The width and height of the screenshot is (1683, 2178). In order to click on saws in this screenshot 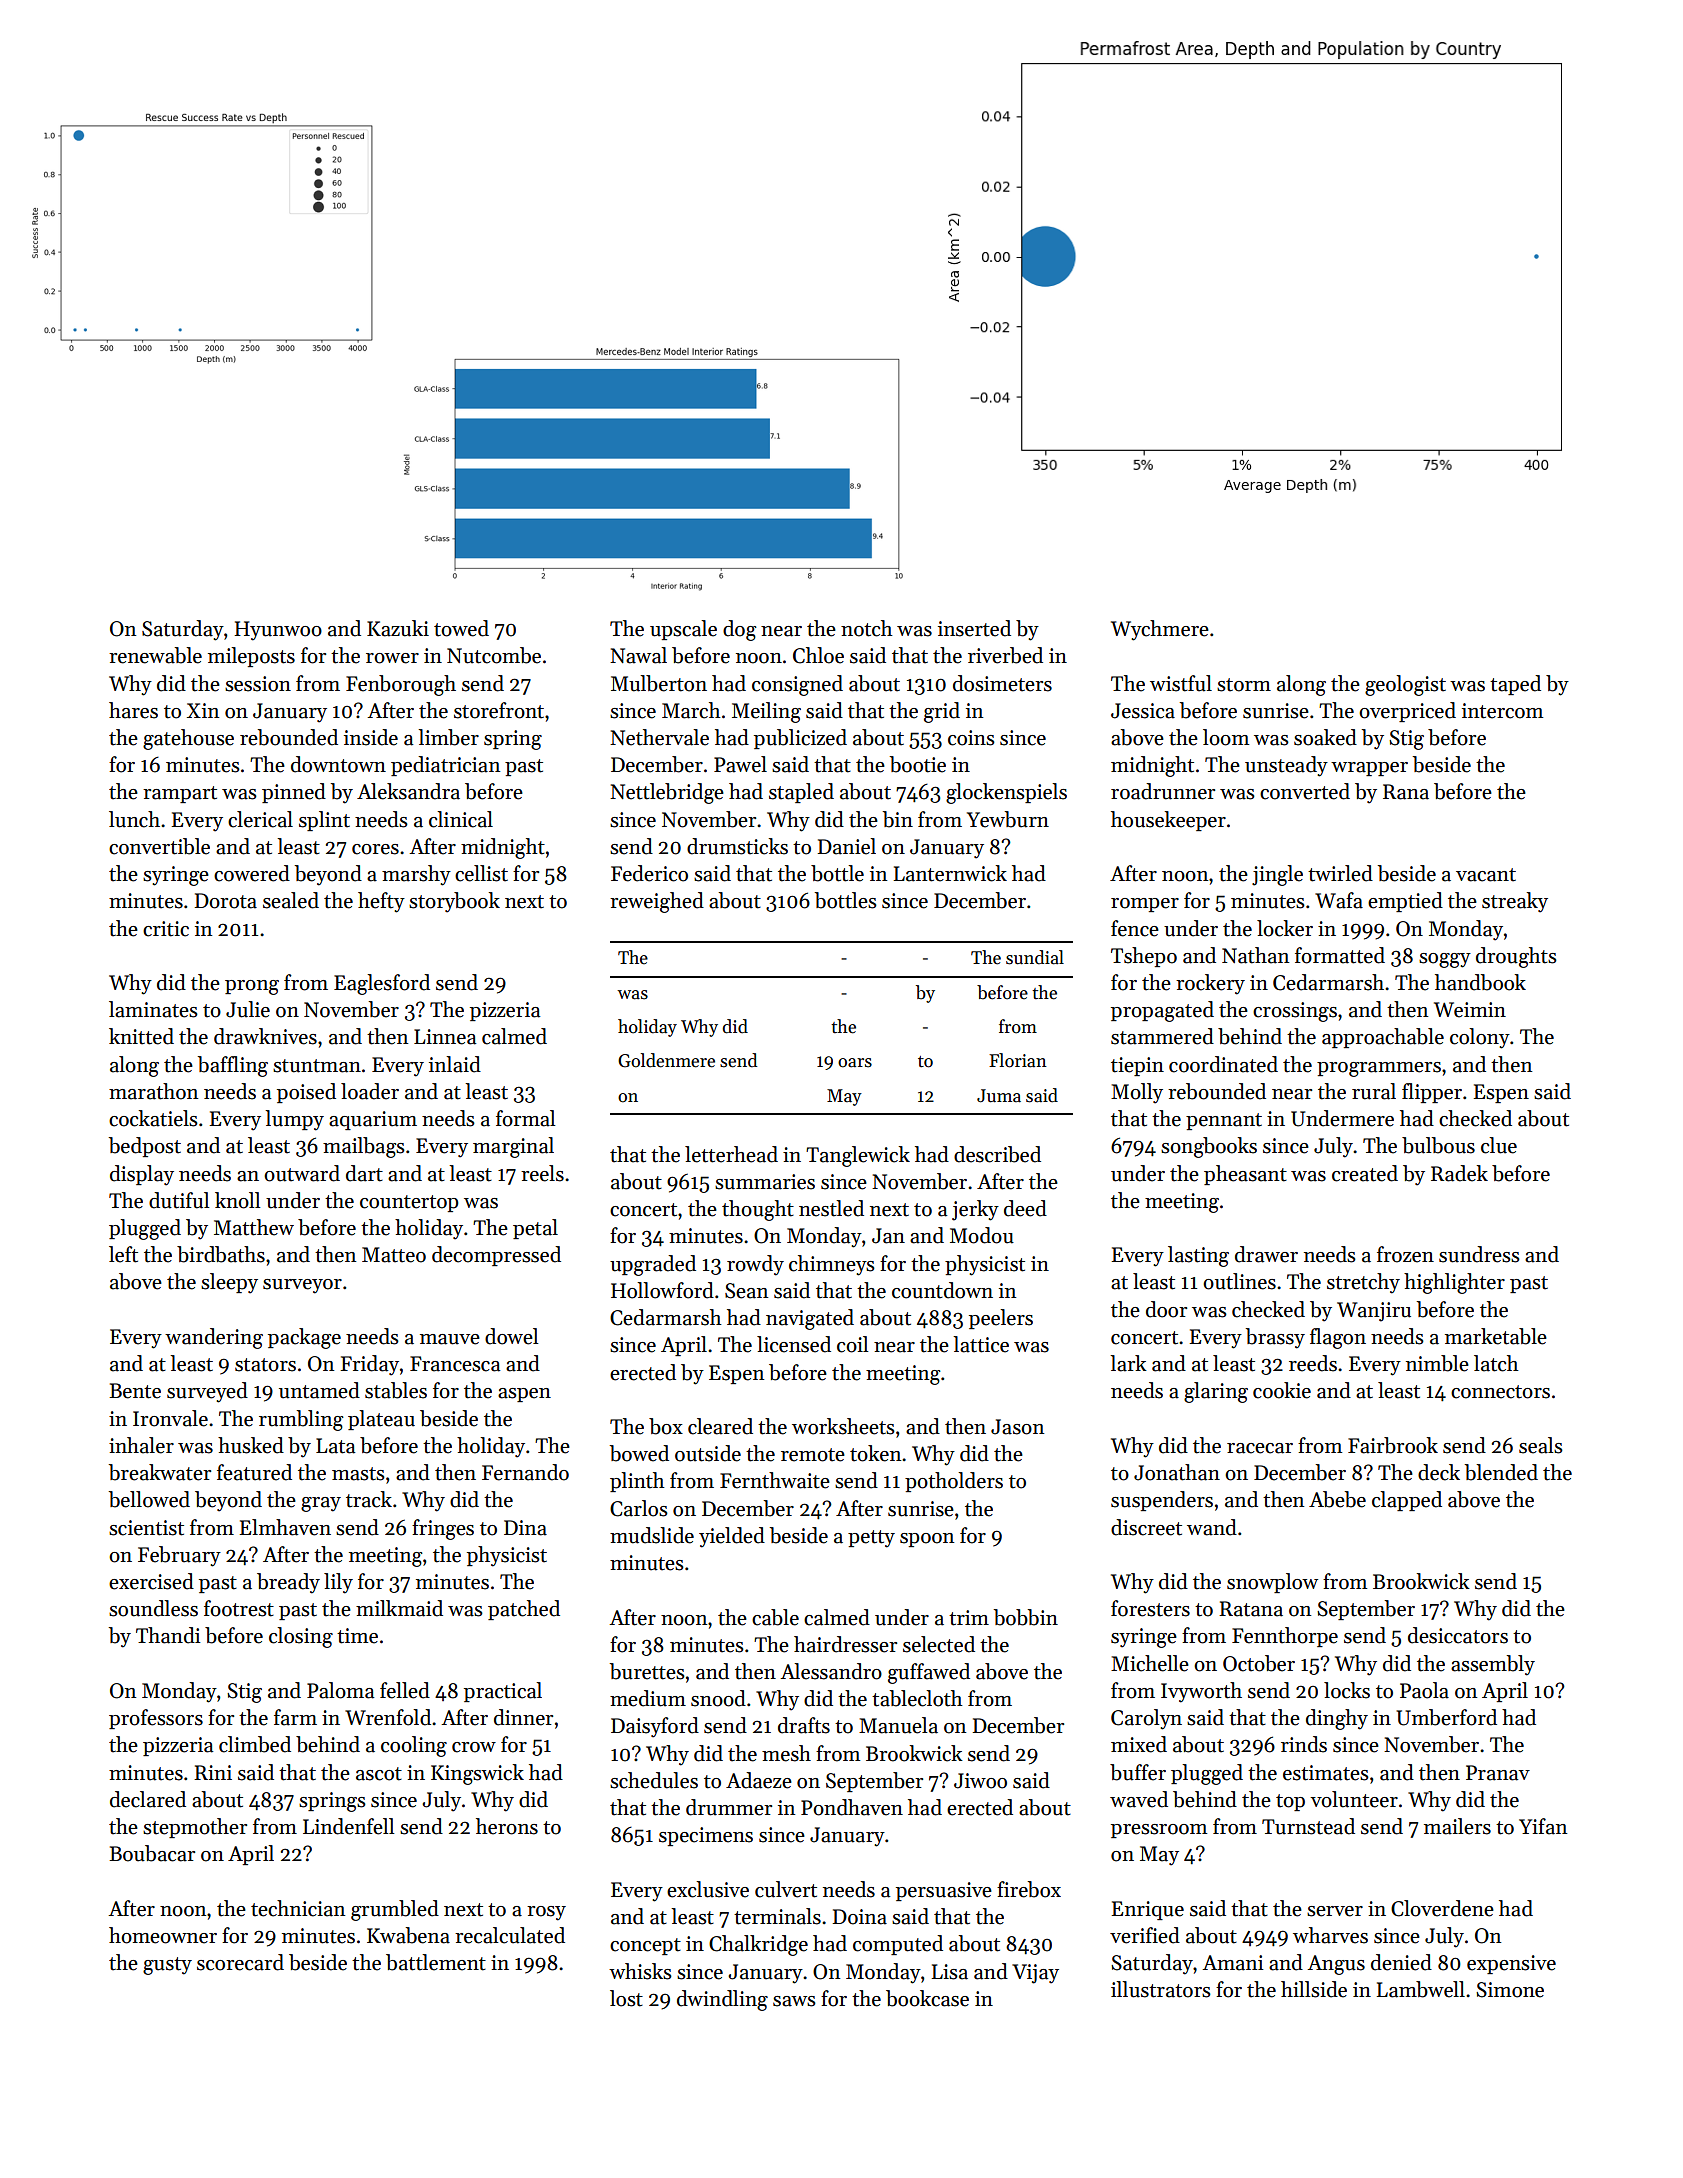, I will do `click(794, 2001)`.
